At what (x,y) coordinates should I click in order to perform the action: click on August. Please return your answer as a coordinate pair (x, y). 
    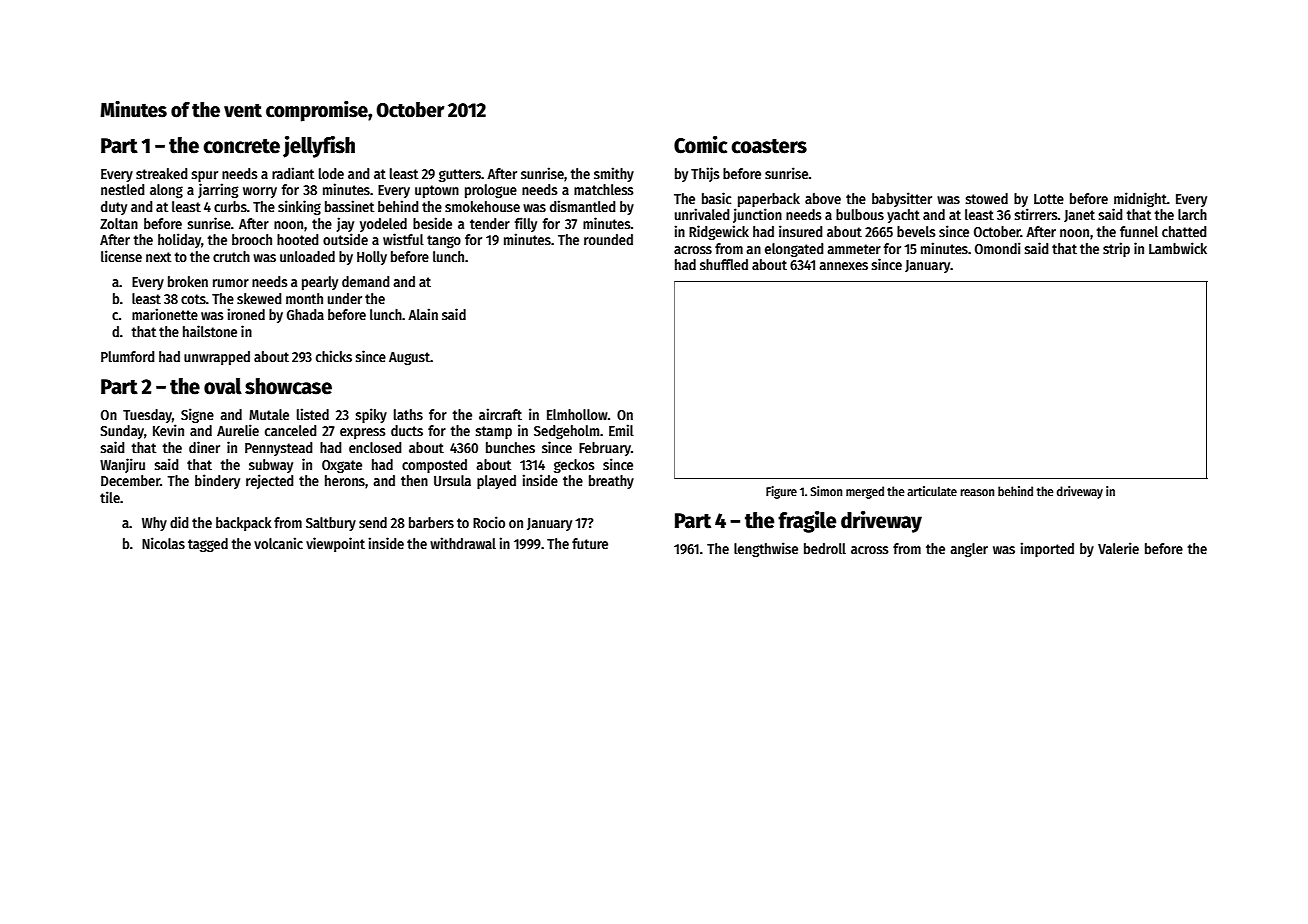
    Looking at the image, I should click on (409, 358).
